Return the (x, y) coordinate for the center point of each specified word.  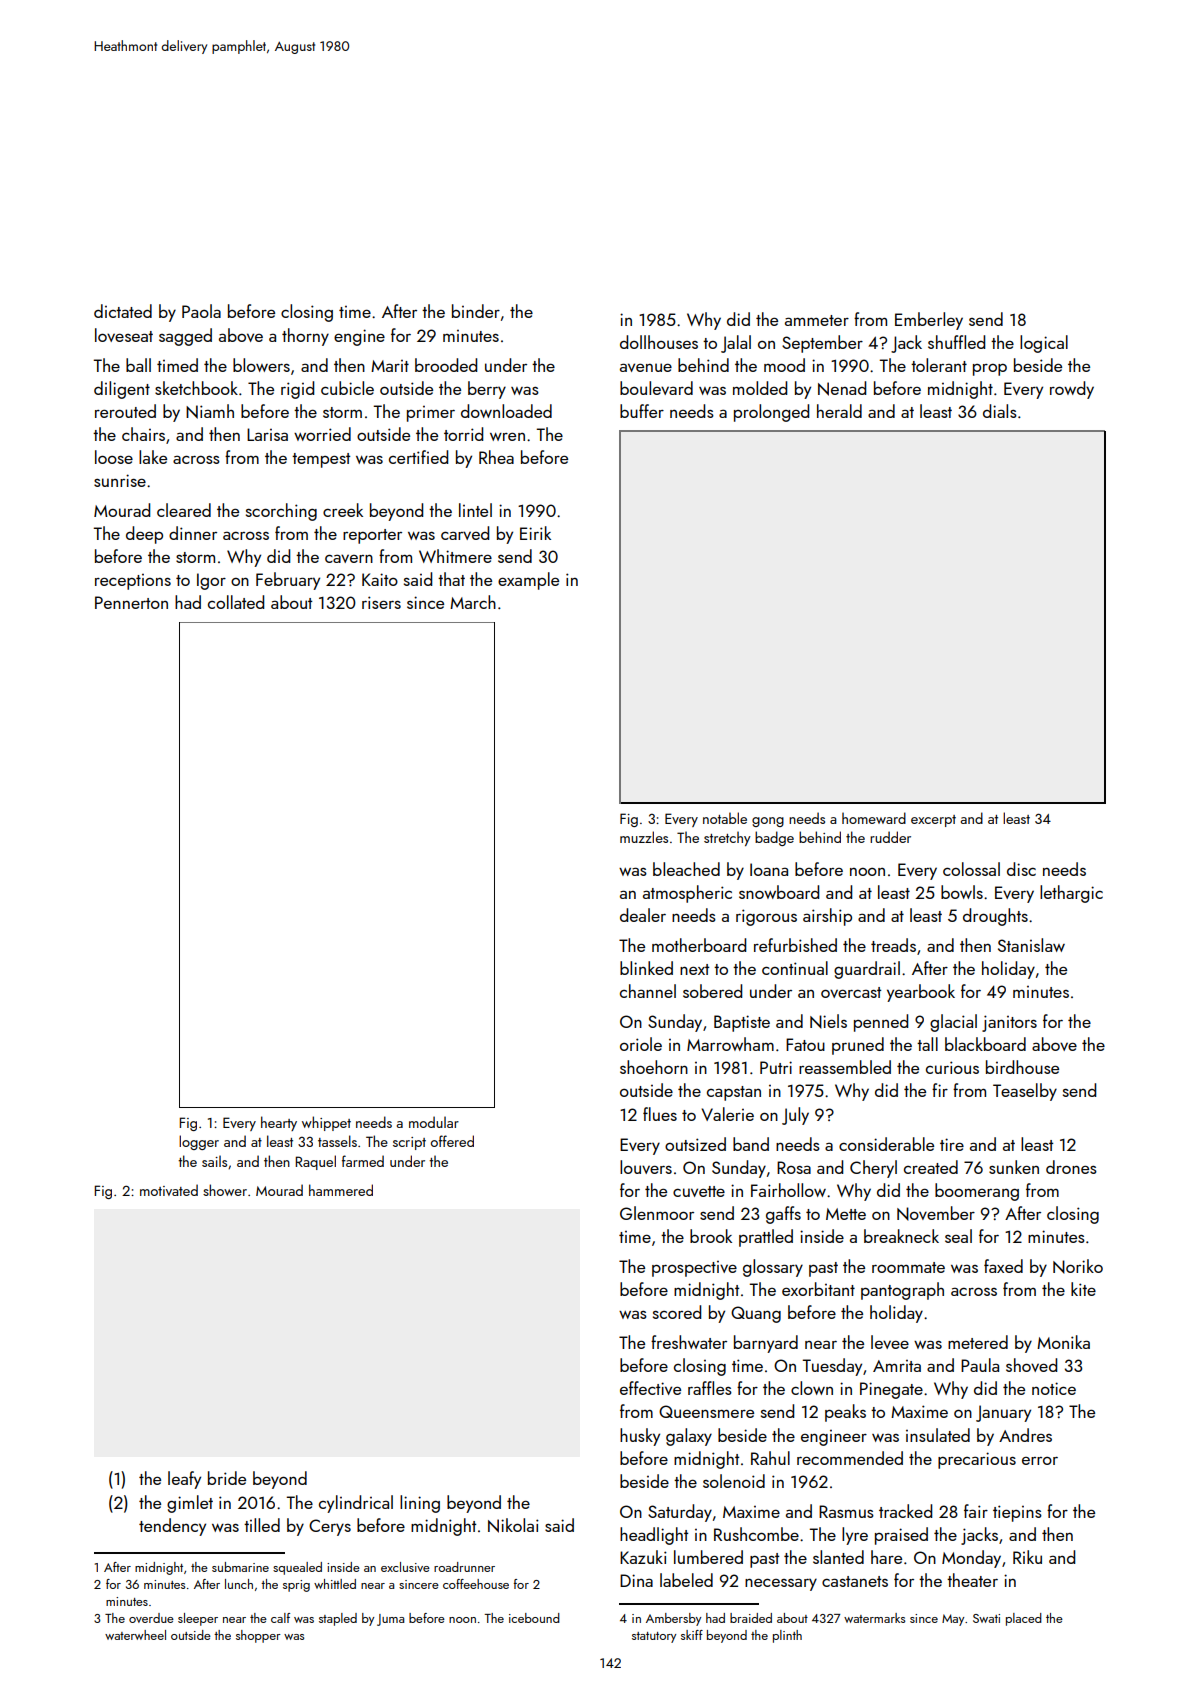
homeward (874, 818)
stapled (338, 1619)
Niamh (210, 411)
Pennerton (131, 602)
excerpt (933, 821)
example (528, 581)
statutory (654, 1637)
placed (1024, 1619)
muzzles (644, 837)
